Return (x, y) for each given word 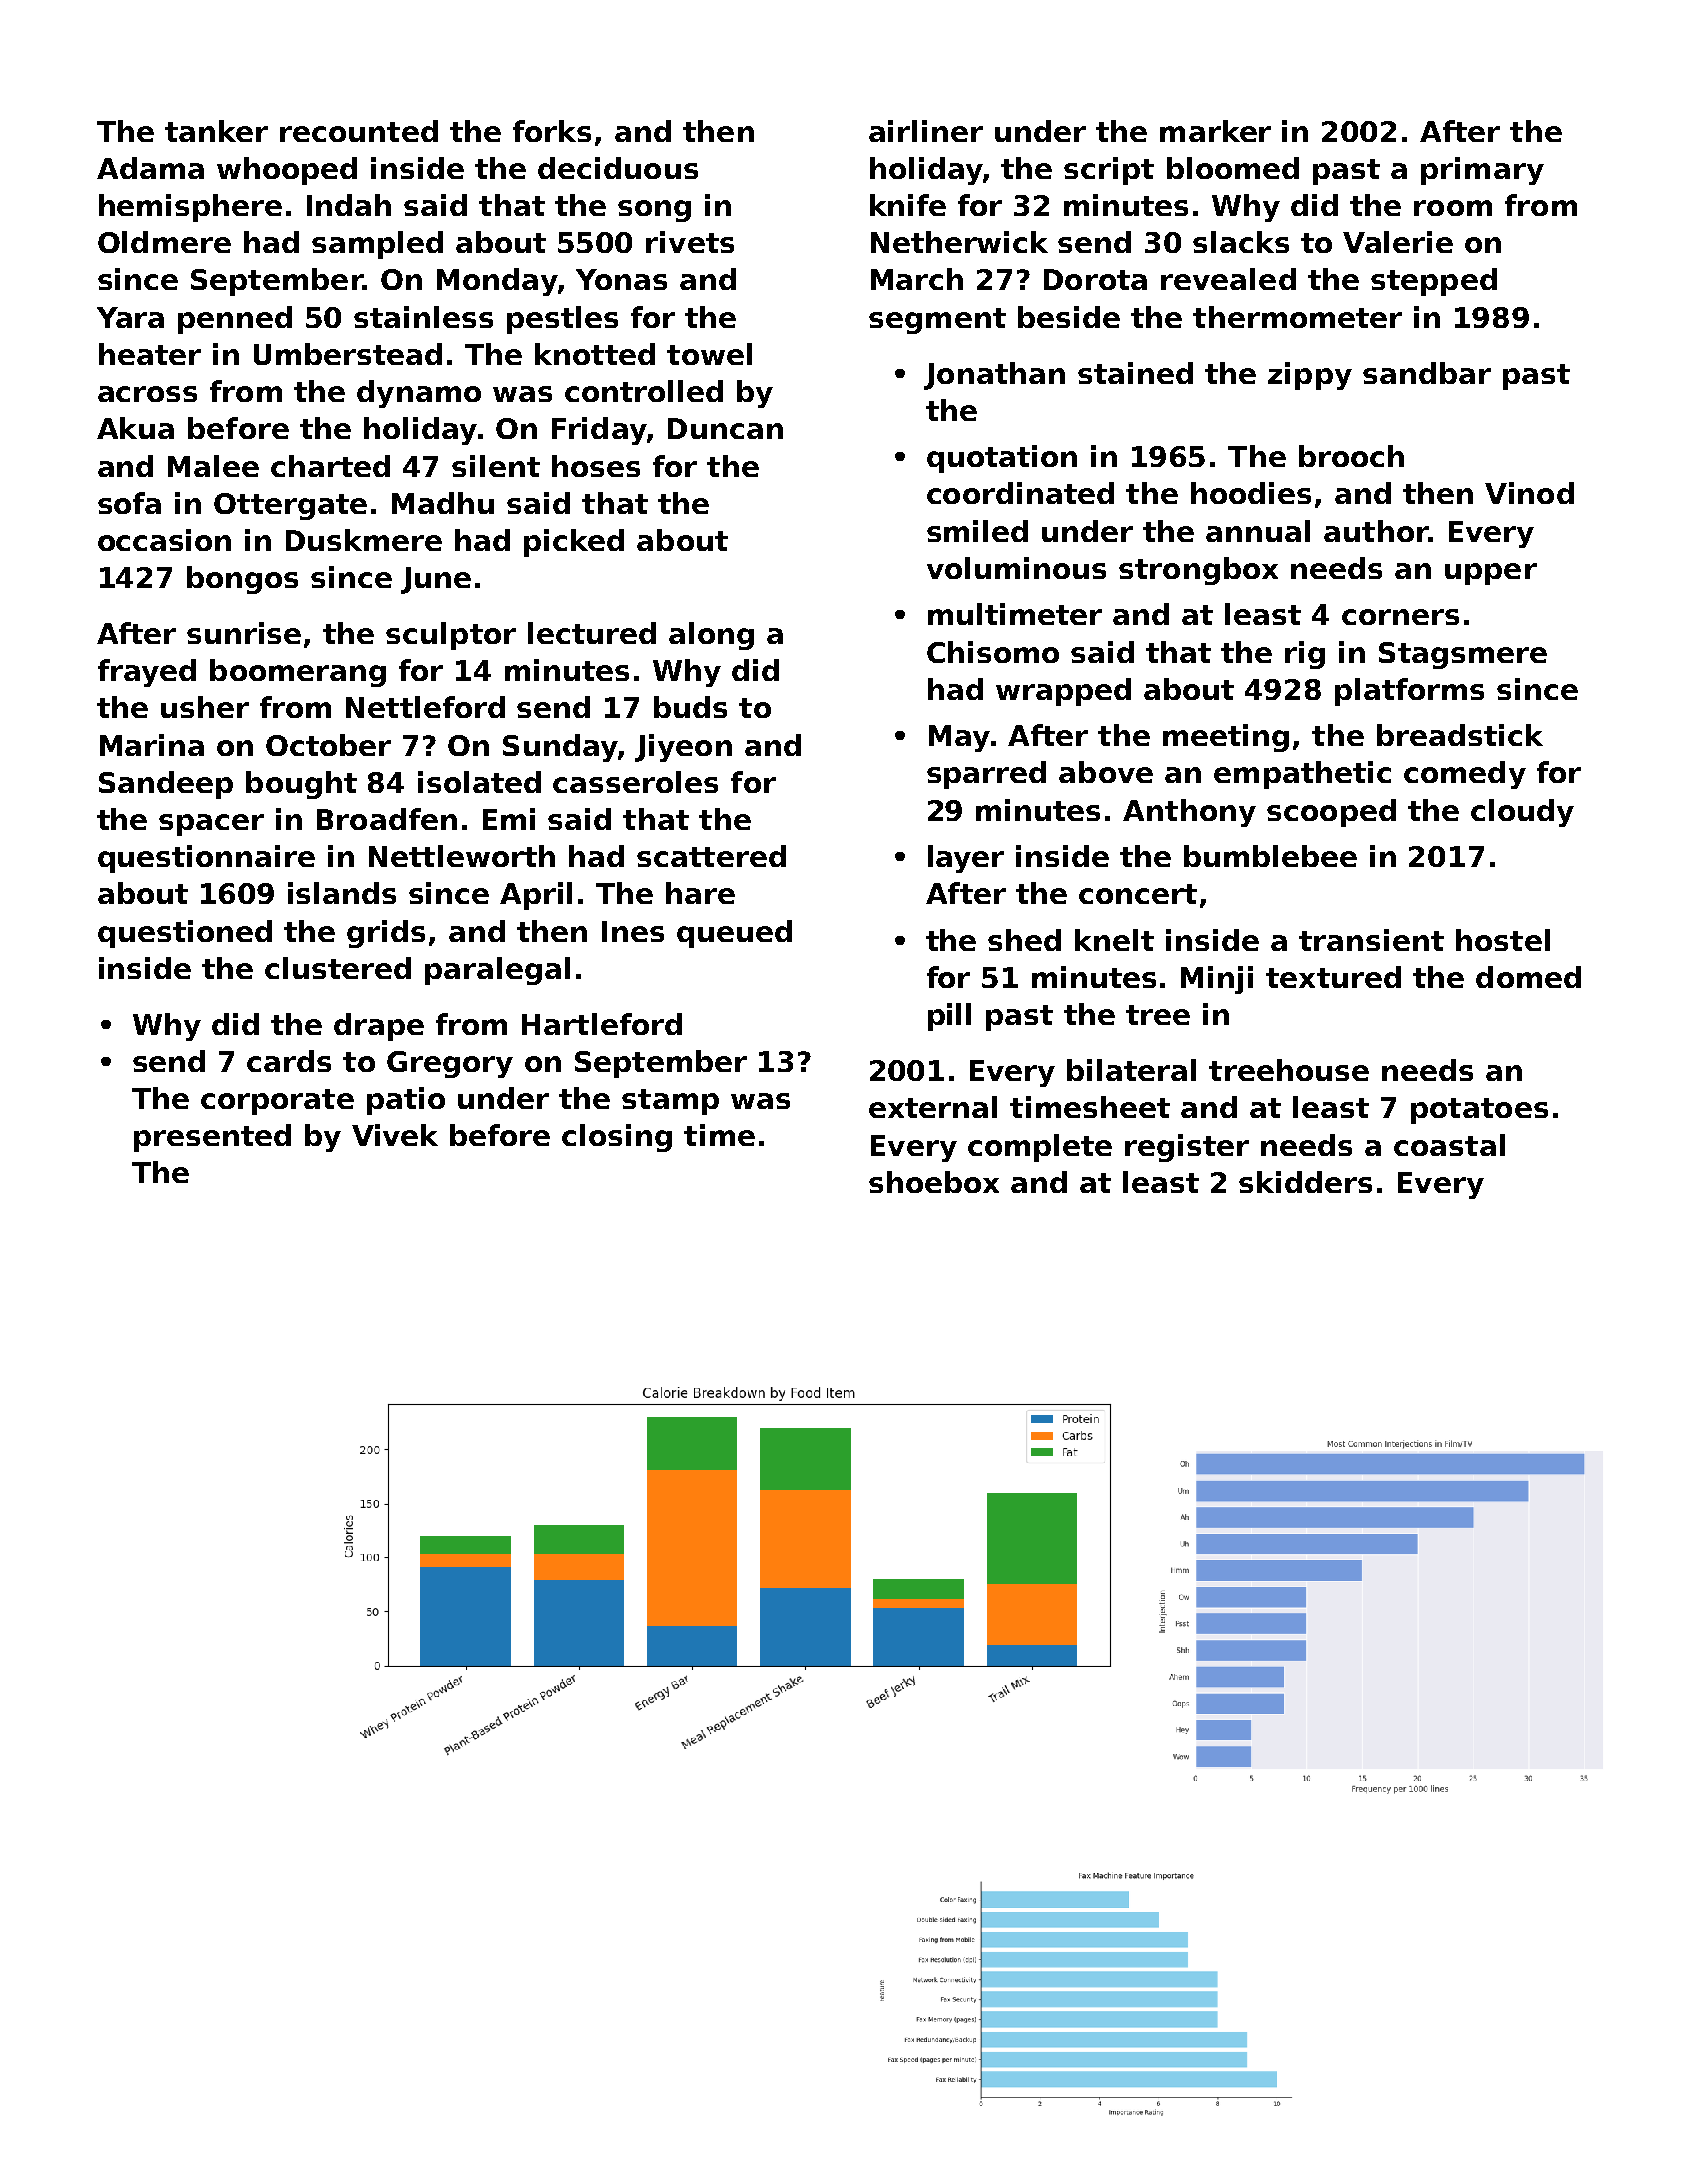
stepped (1434, 282)
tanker (216, 131)
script (1109, 171)
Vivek (395, 1135)
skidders (1305, 1182)
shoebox (934, 1182)
